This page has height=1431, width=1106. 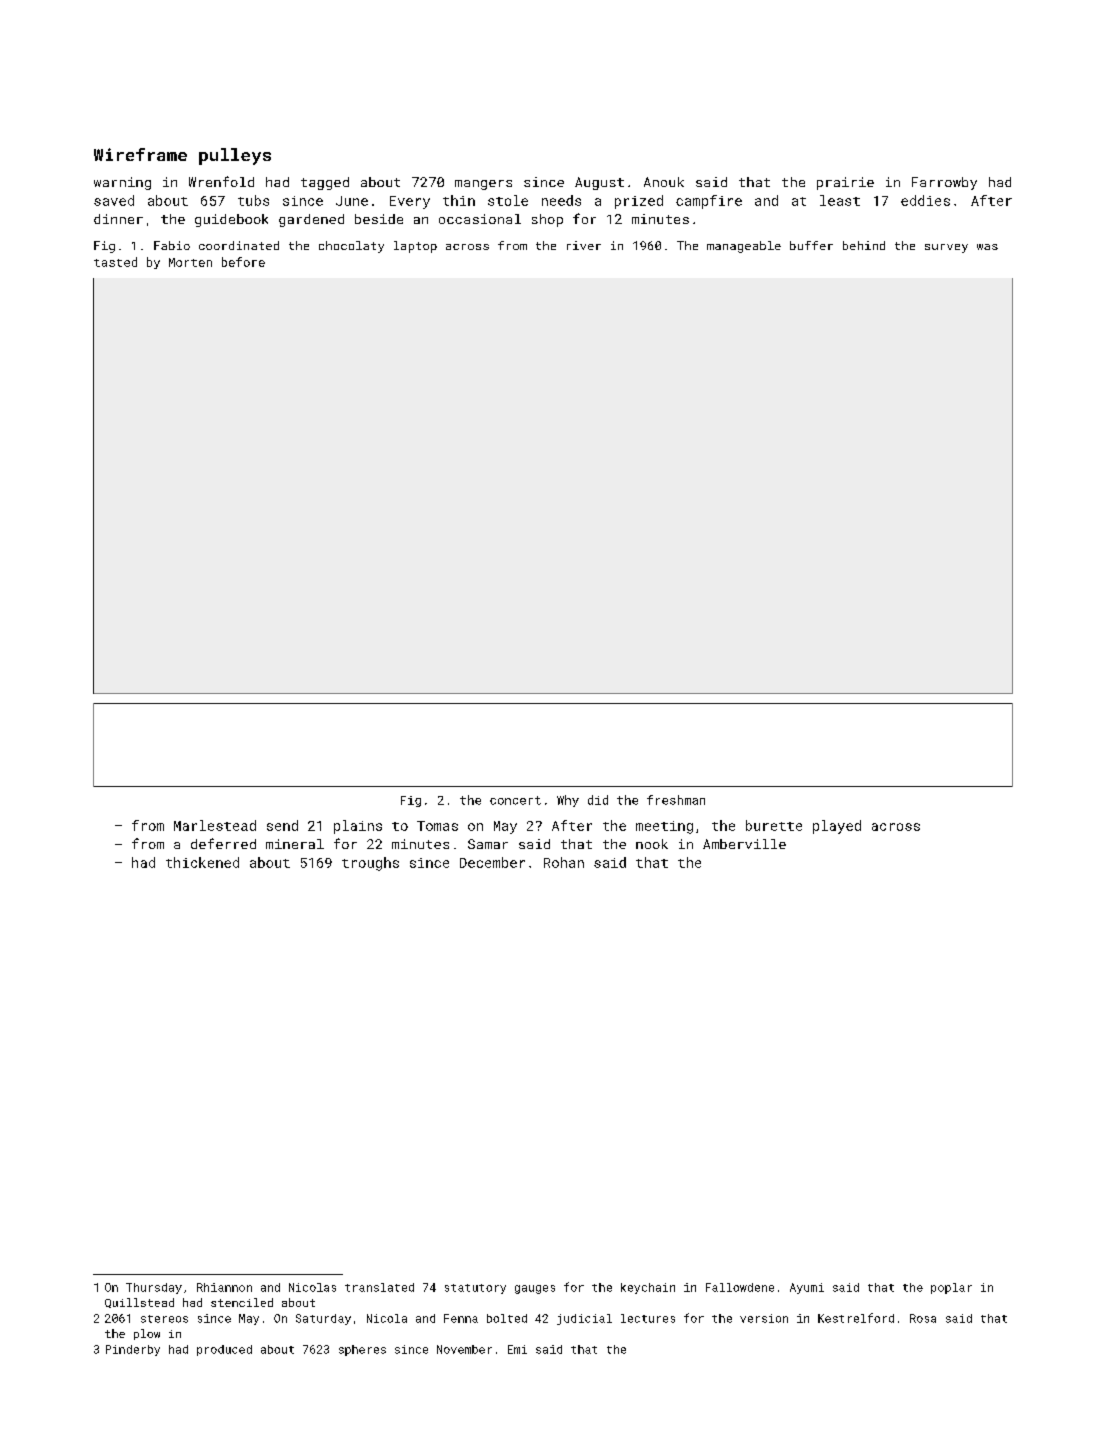 I want to click on before, so click(x=243, y=262).
